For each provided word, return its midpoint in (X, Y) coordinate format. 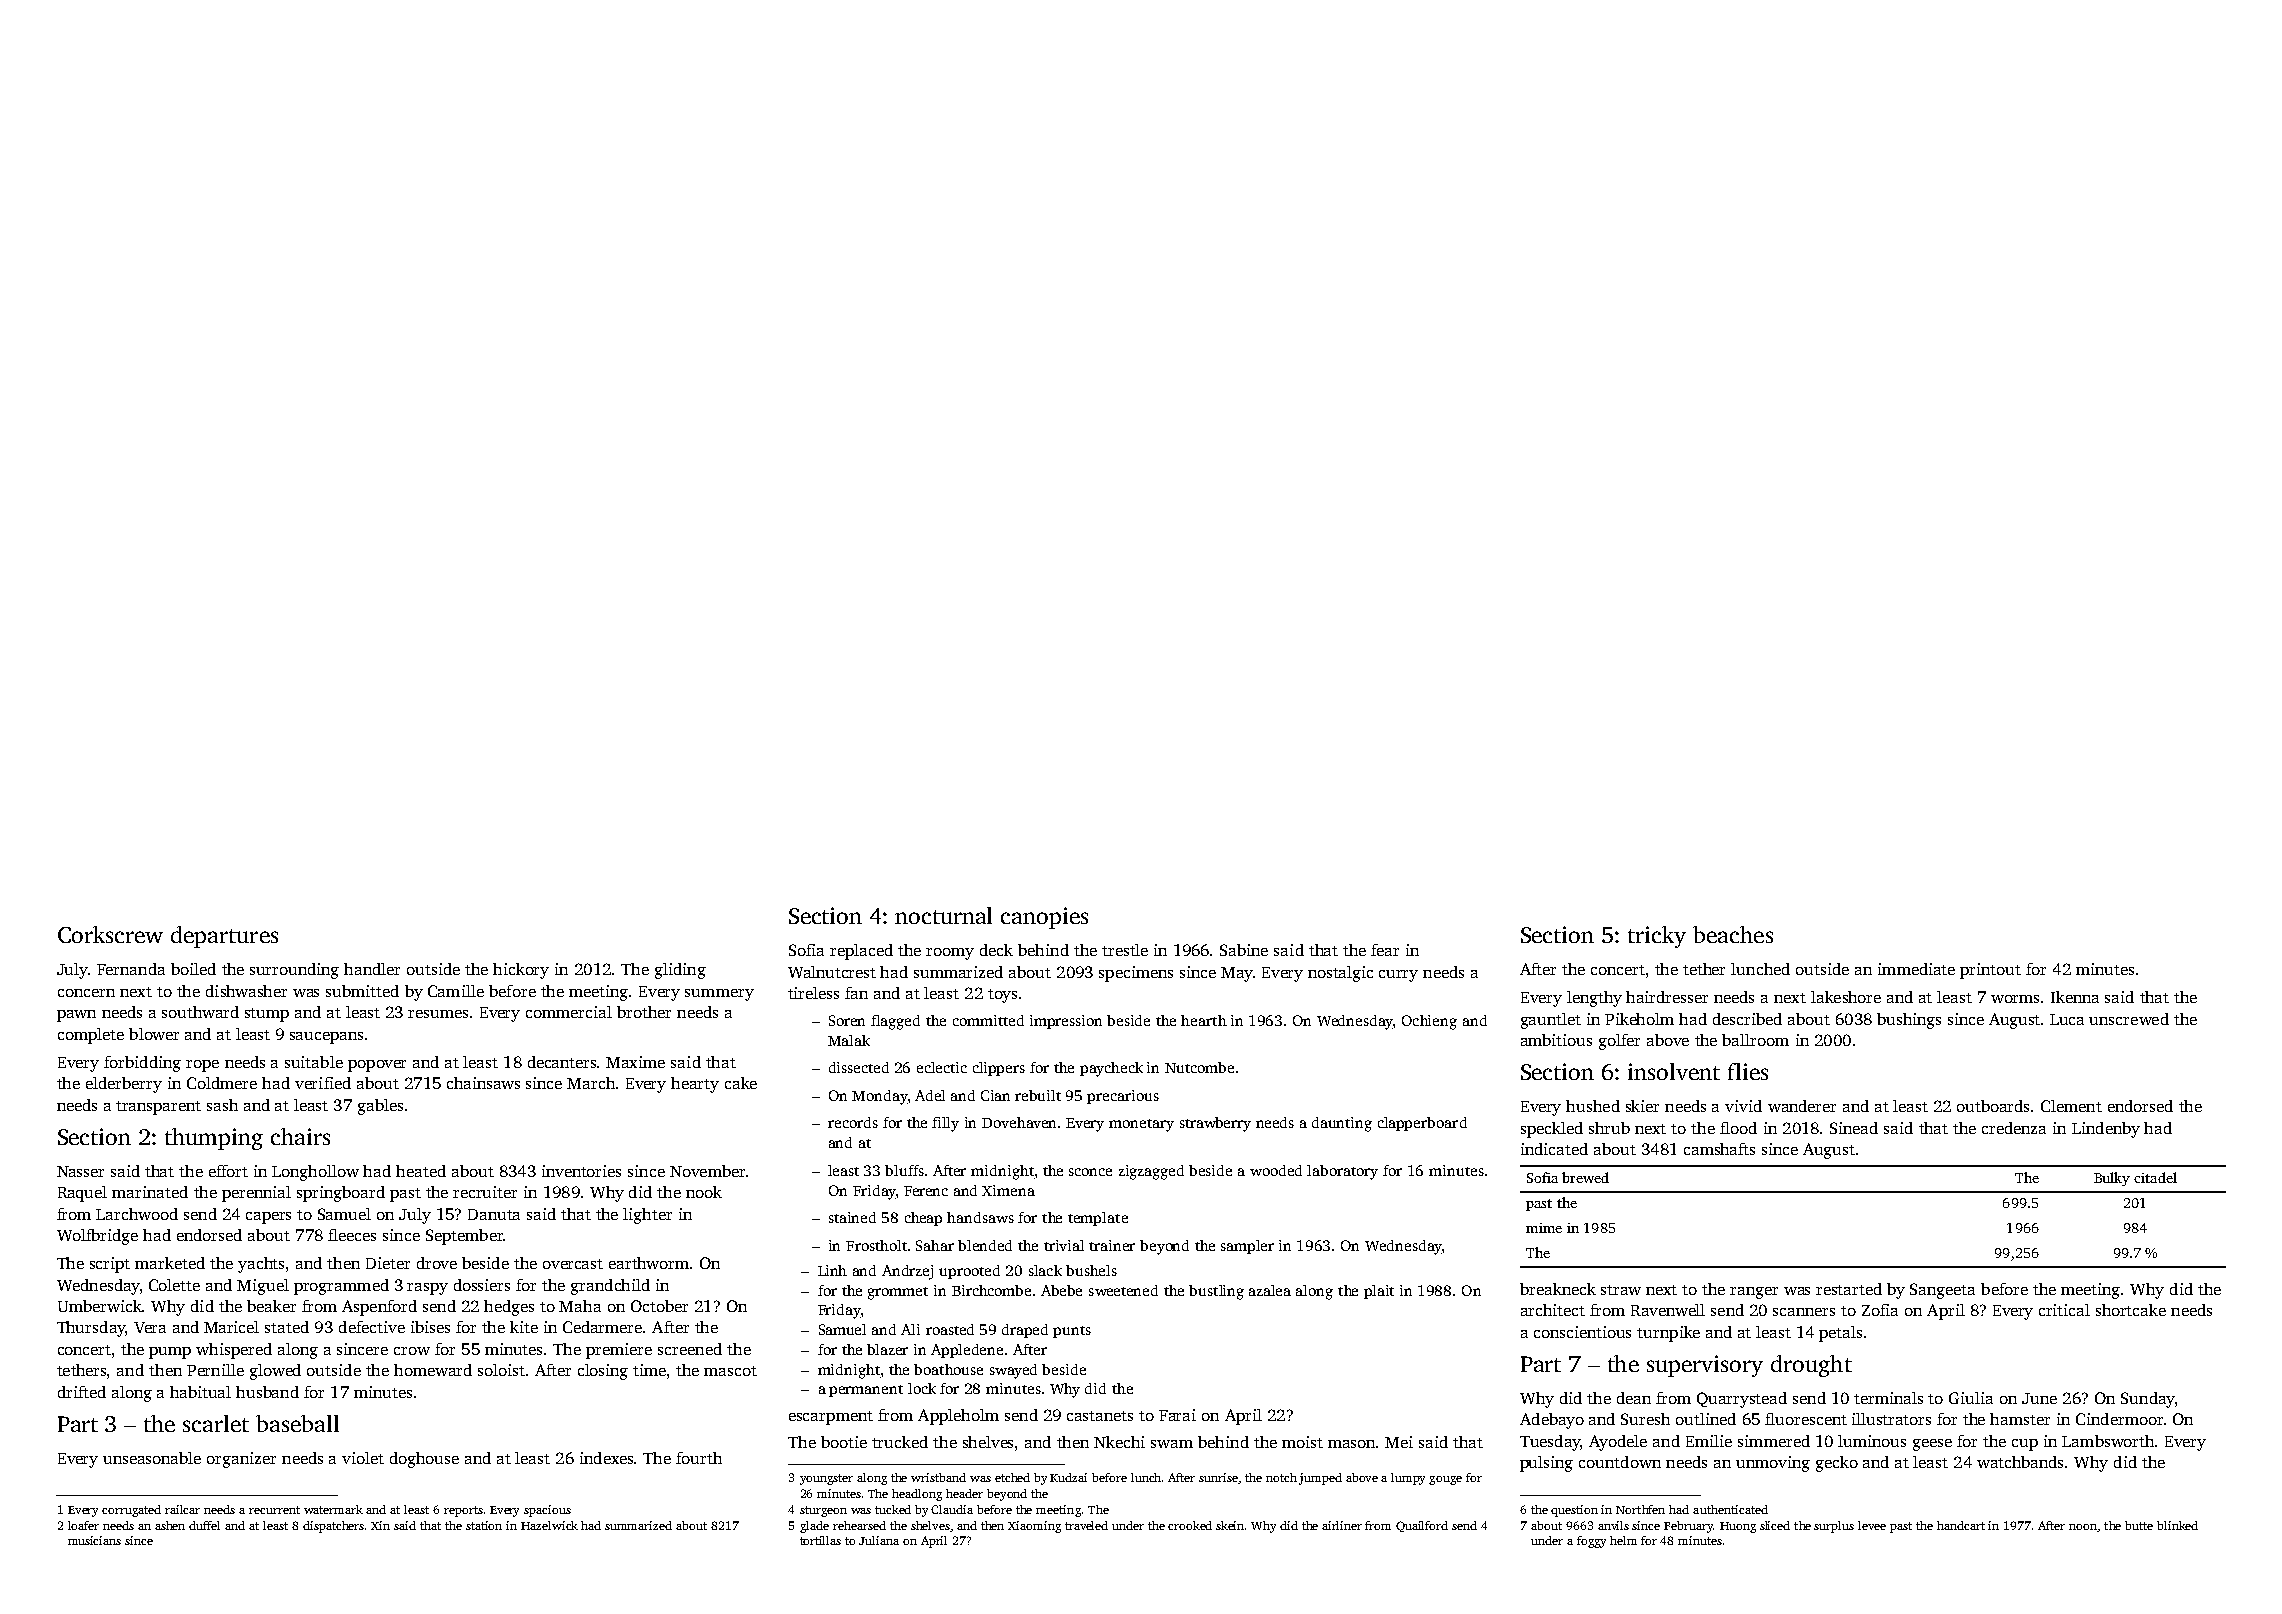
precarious (1123, 1097)
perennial (256, 1194)
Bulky (2112, 1179)
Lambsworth (2108, 1441)
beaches (1733, 934)
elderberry (124, 1085)
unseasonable (152, 1458)
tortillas (820, 1540)
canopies (1044, 918)
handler (372, 969)
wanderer (1802, 1106)
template (1098, 1219)
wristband (938, 1477)
